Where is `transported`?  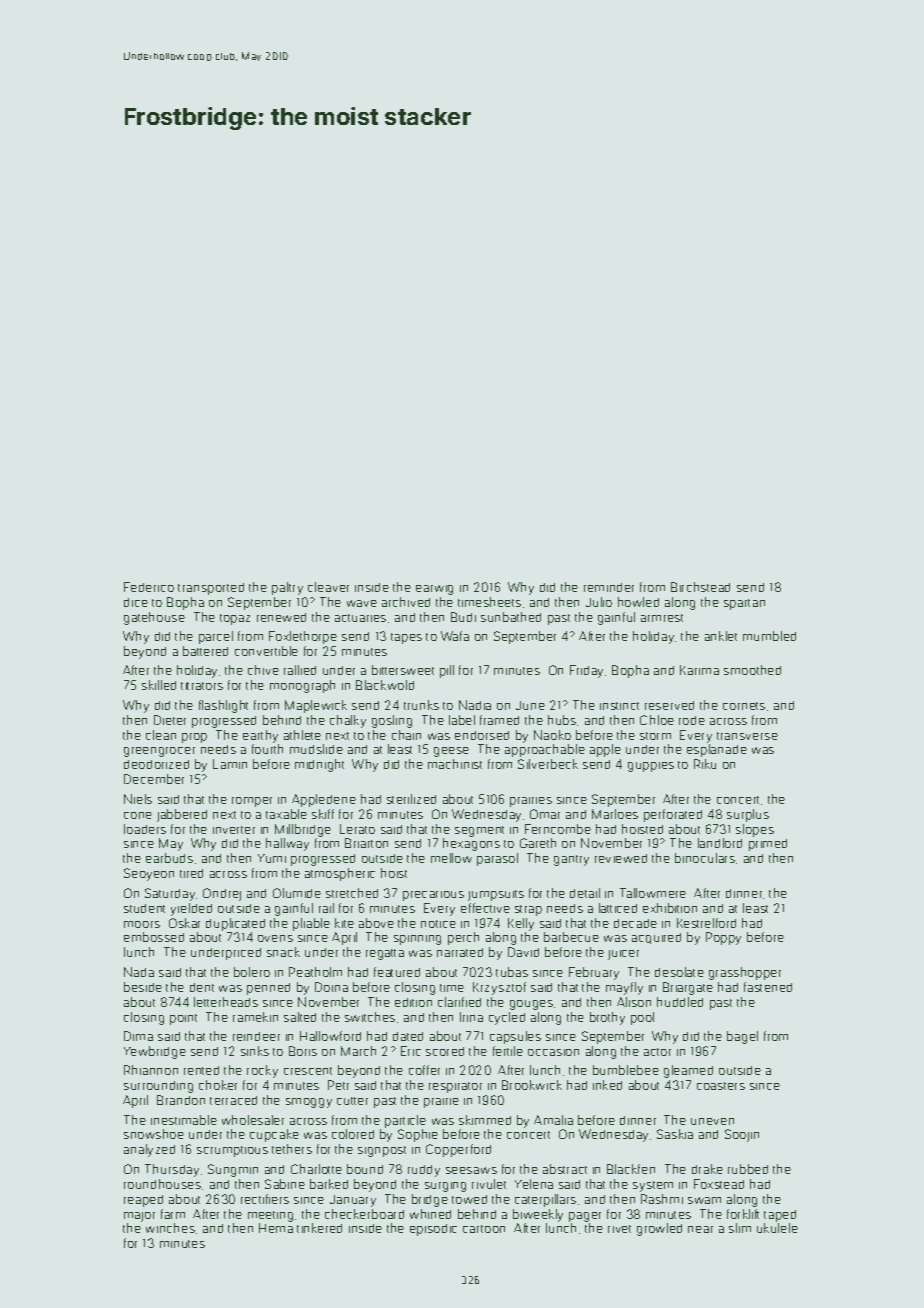
transported is located at coordinates (211, 589).
